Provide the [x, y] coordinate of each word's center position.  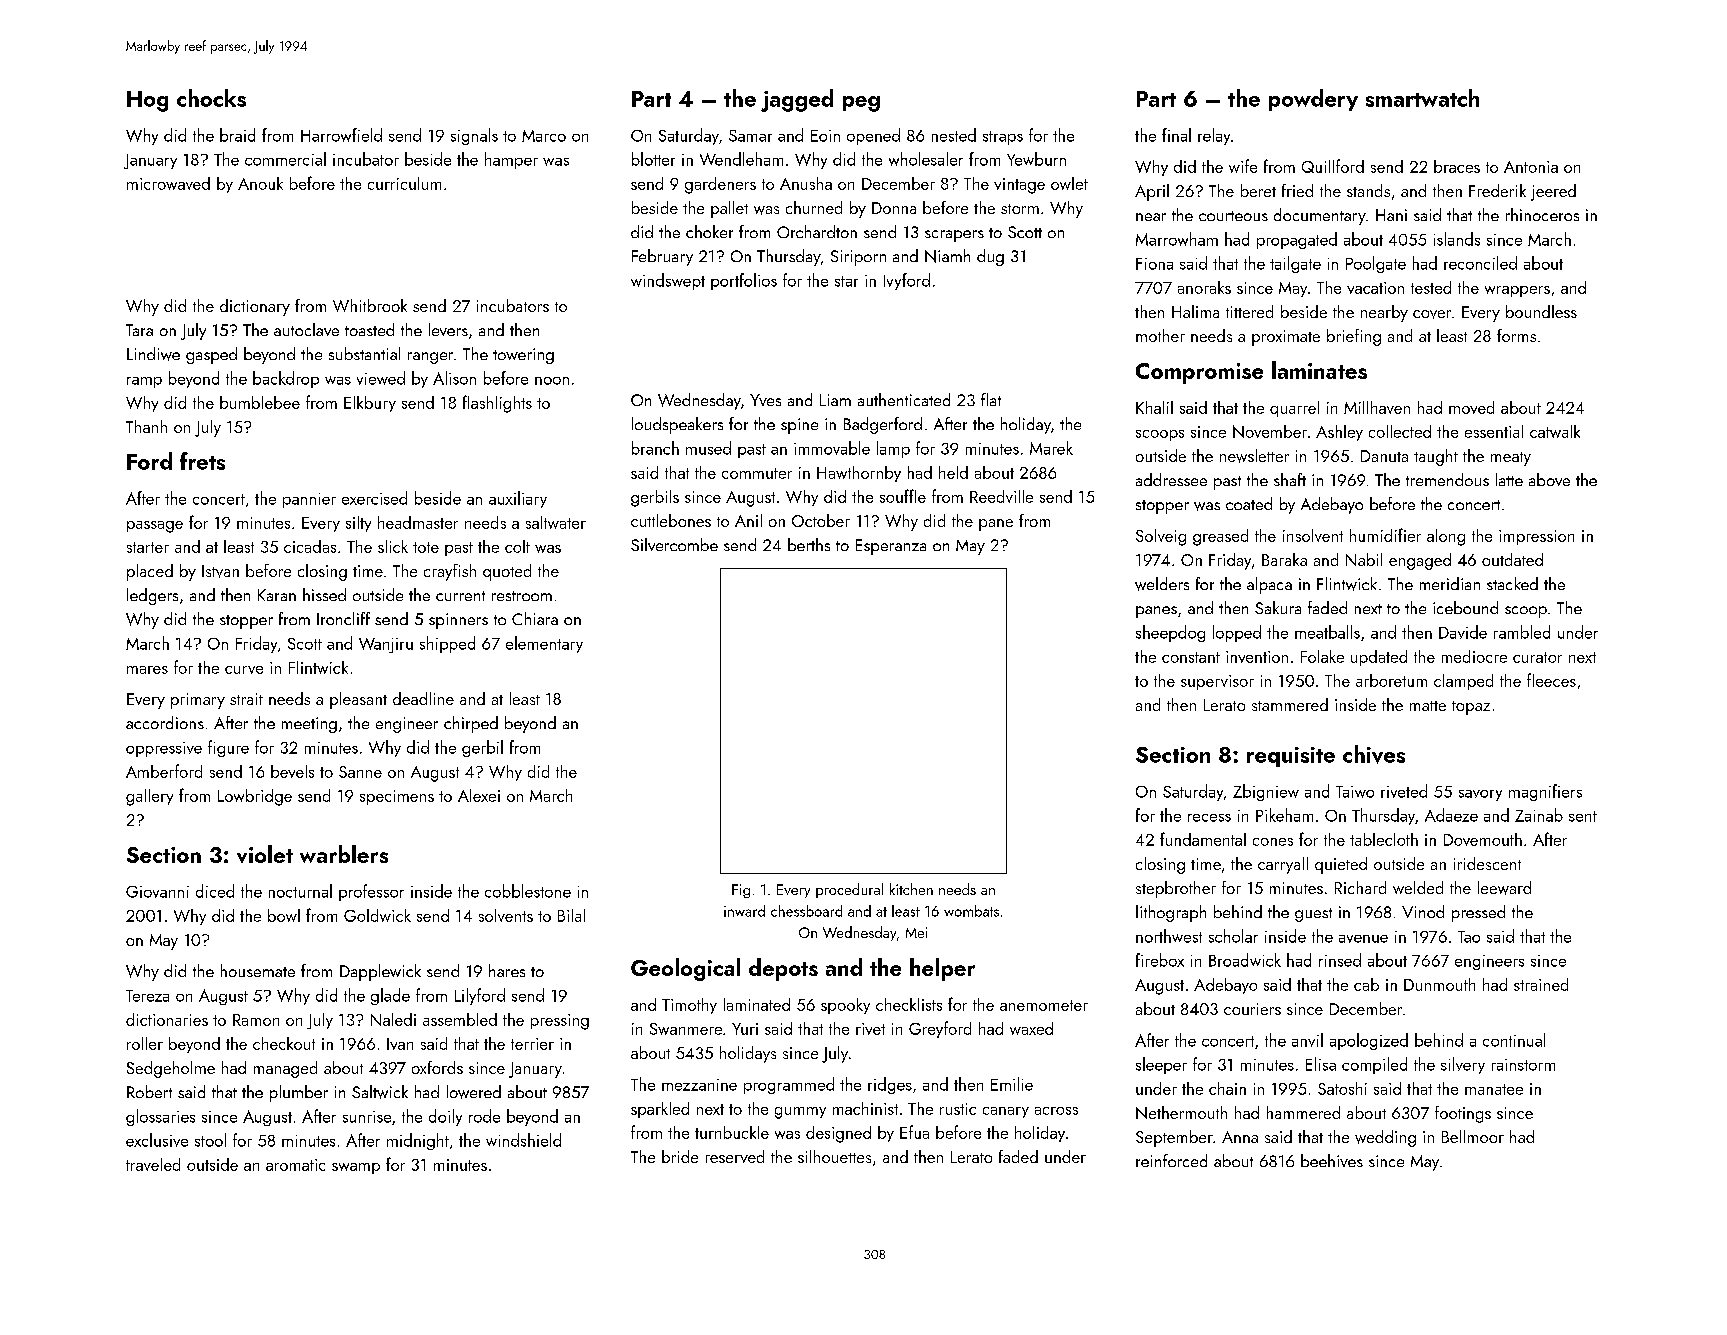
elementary [544, 644]
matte [1428, 706]
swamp [356, 1168]
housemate [258, 970]
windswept [668, 281]
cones [1273, 842]
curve [244, 670]
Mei [916, 932]
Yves [765, 400]
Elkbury [370, 404]
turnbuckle [732, 1132]
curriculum [404, 183]
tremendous [1447, 479]
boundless [1541, 311]
